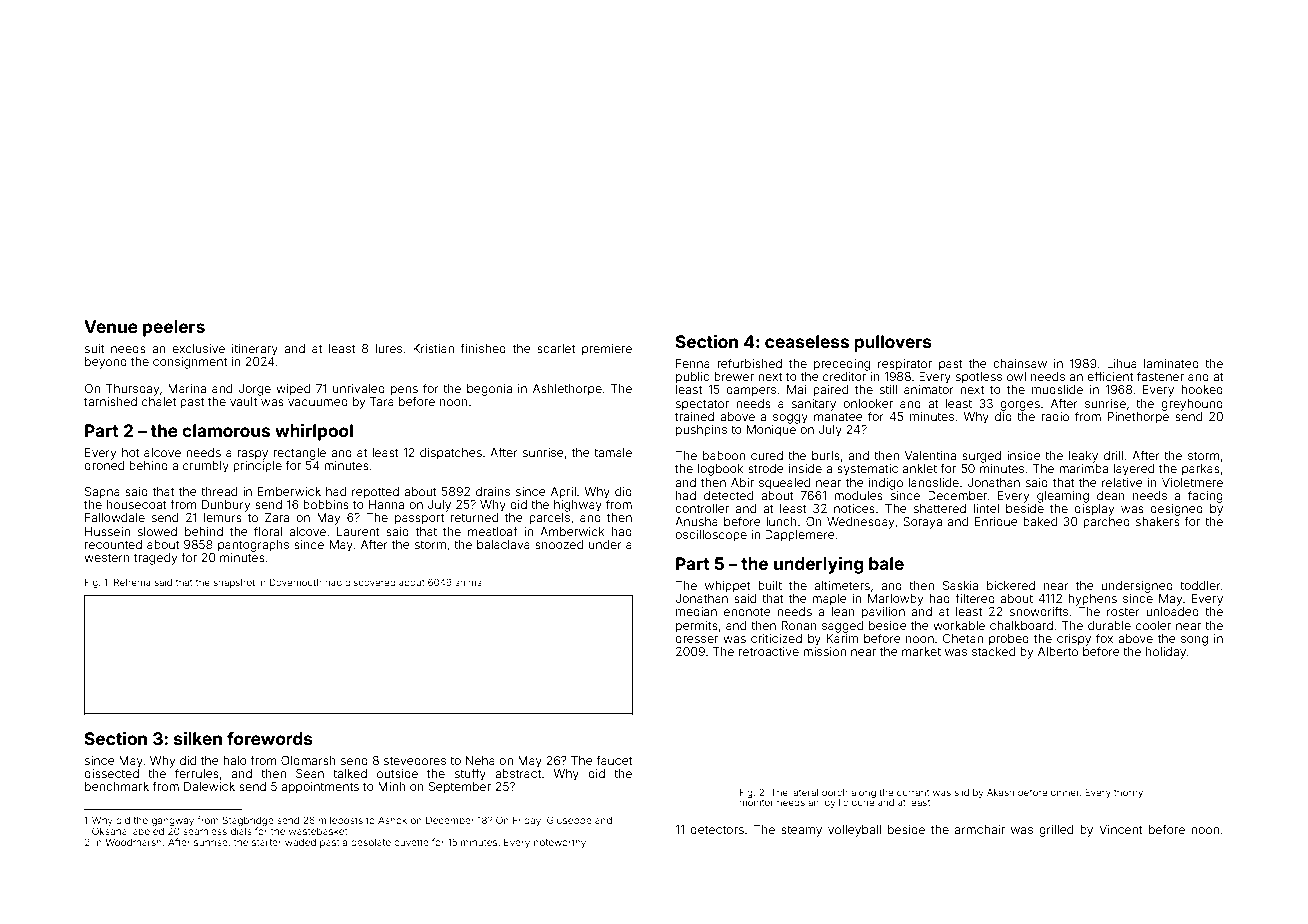 Image resolution: width=1308 pixels, height=924 pixels. I want to click on pullovers, so click(893, 343).
